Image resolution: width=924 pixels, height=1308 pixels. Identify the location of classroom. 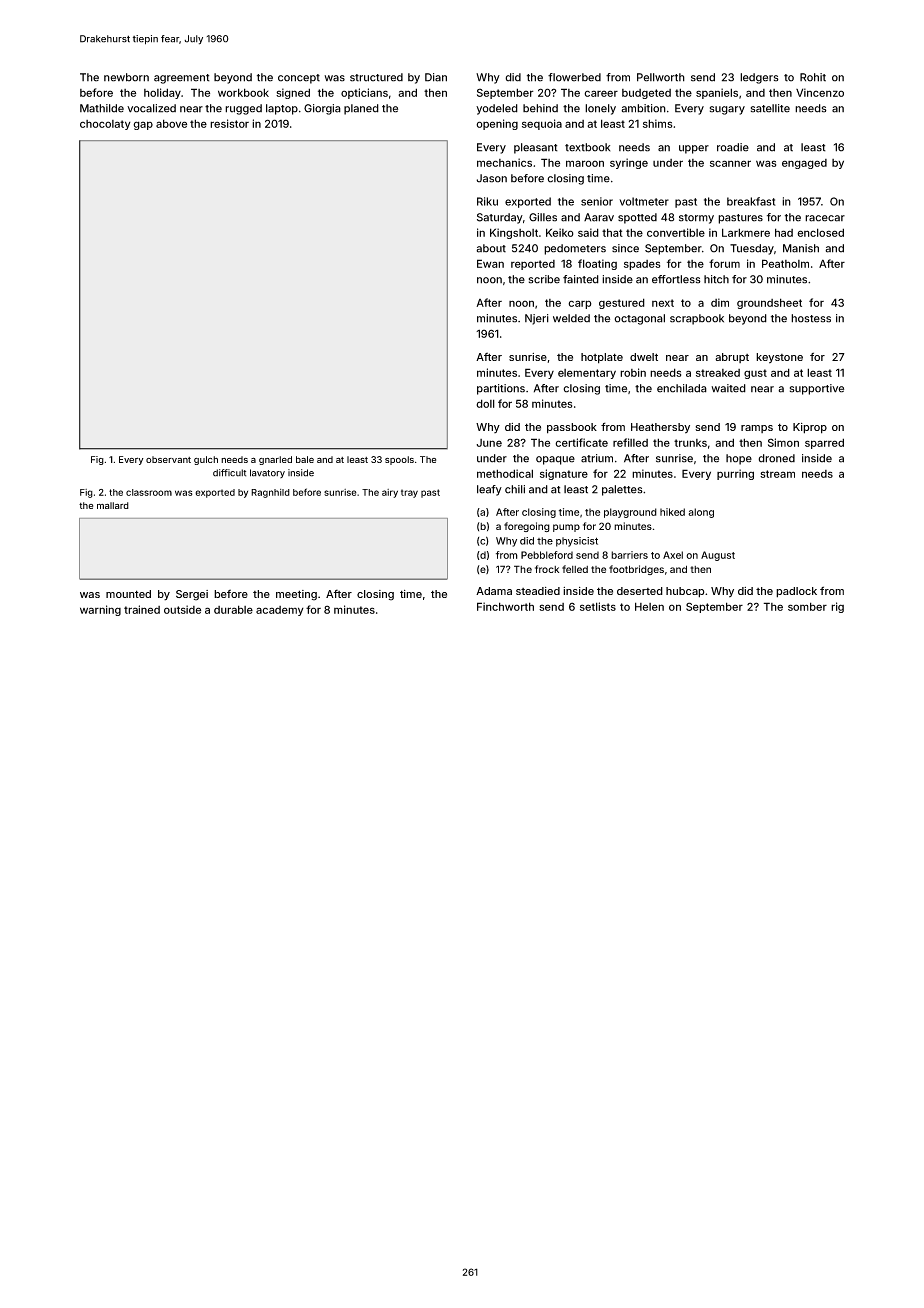
(149, 492).
